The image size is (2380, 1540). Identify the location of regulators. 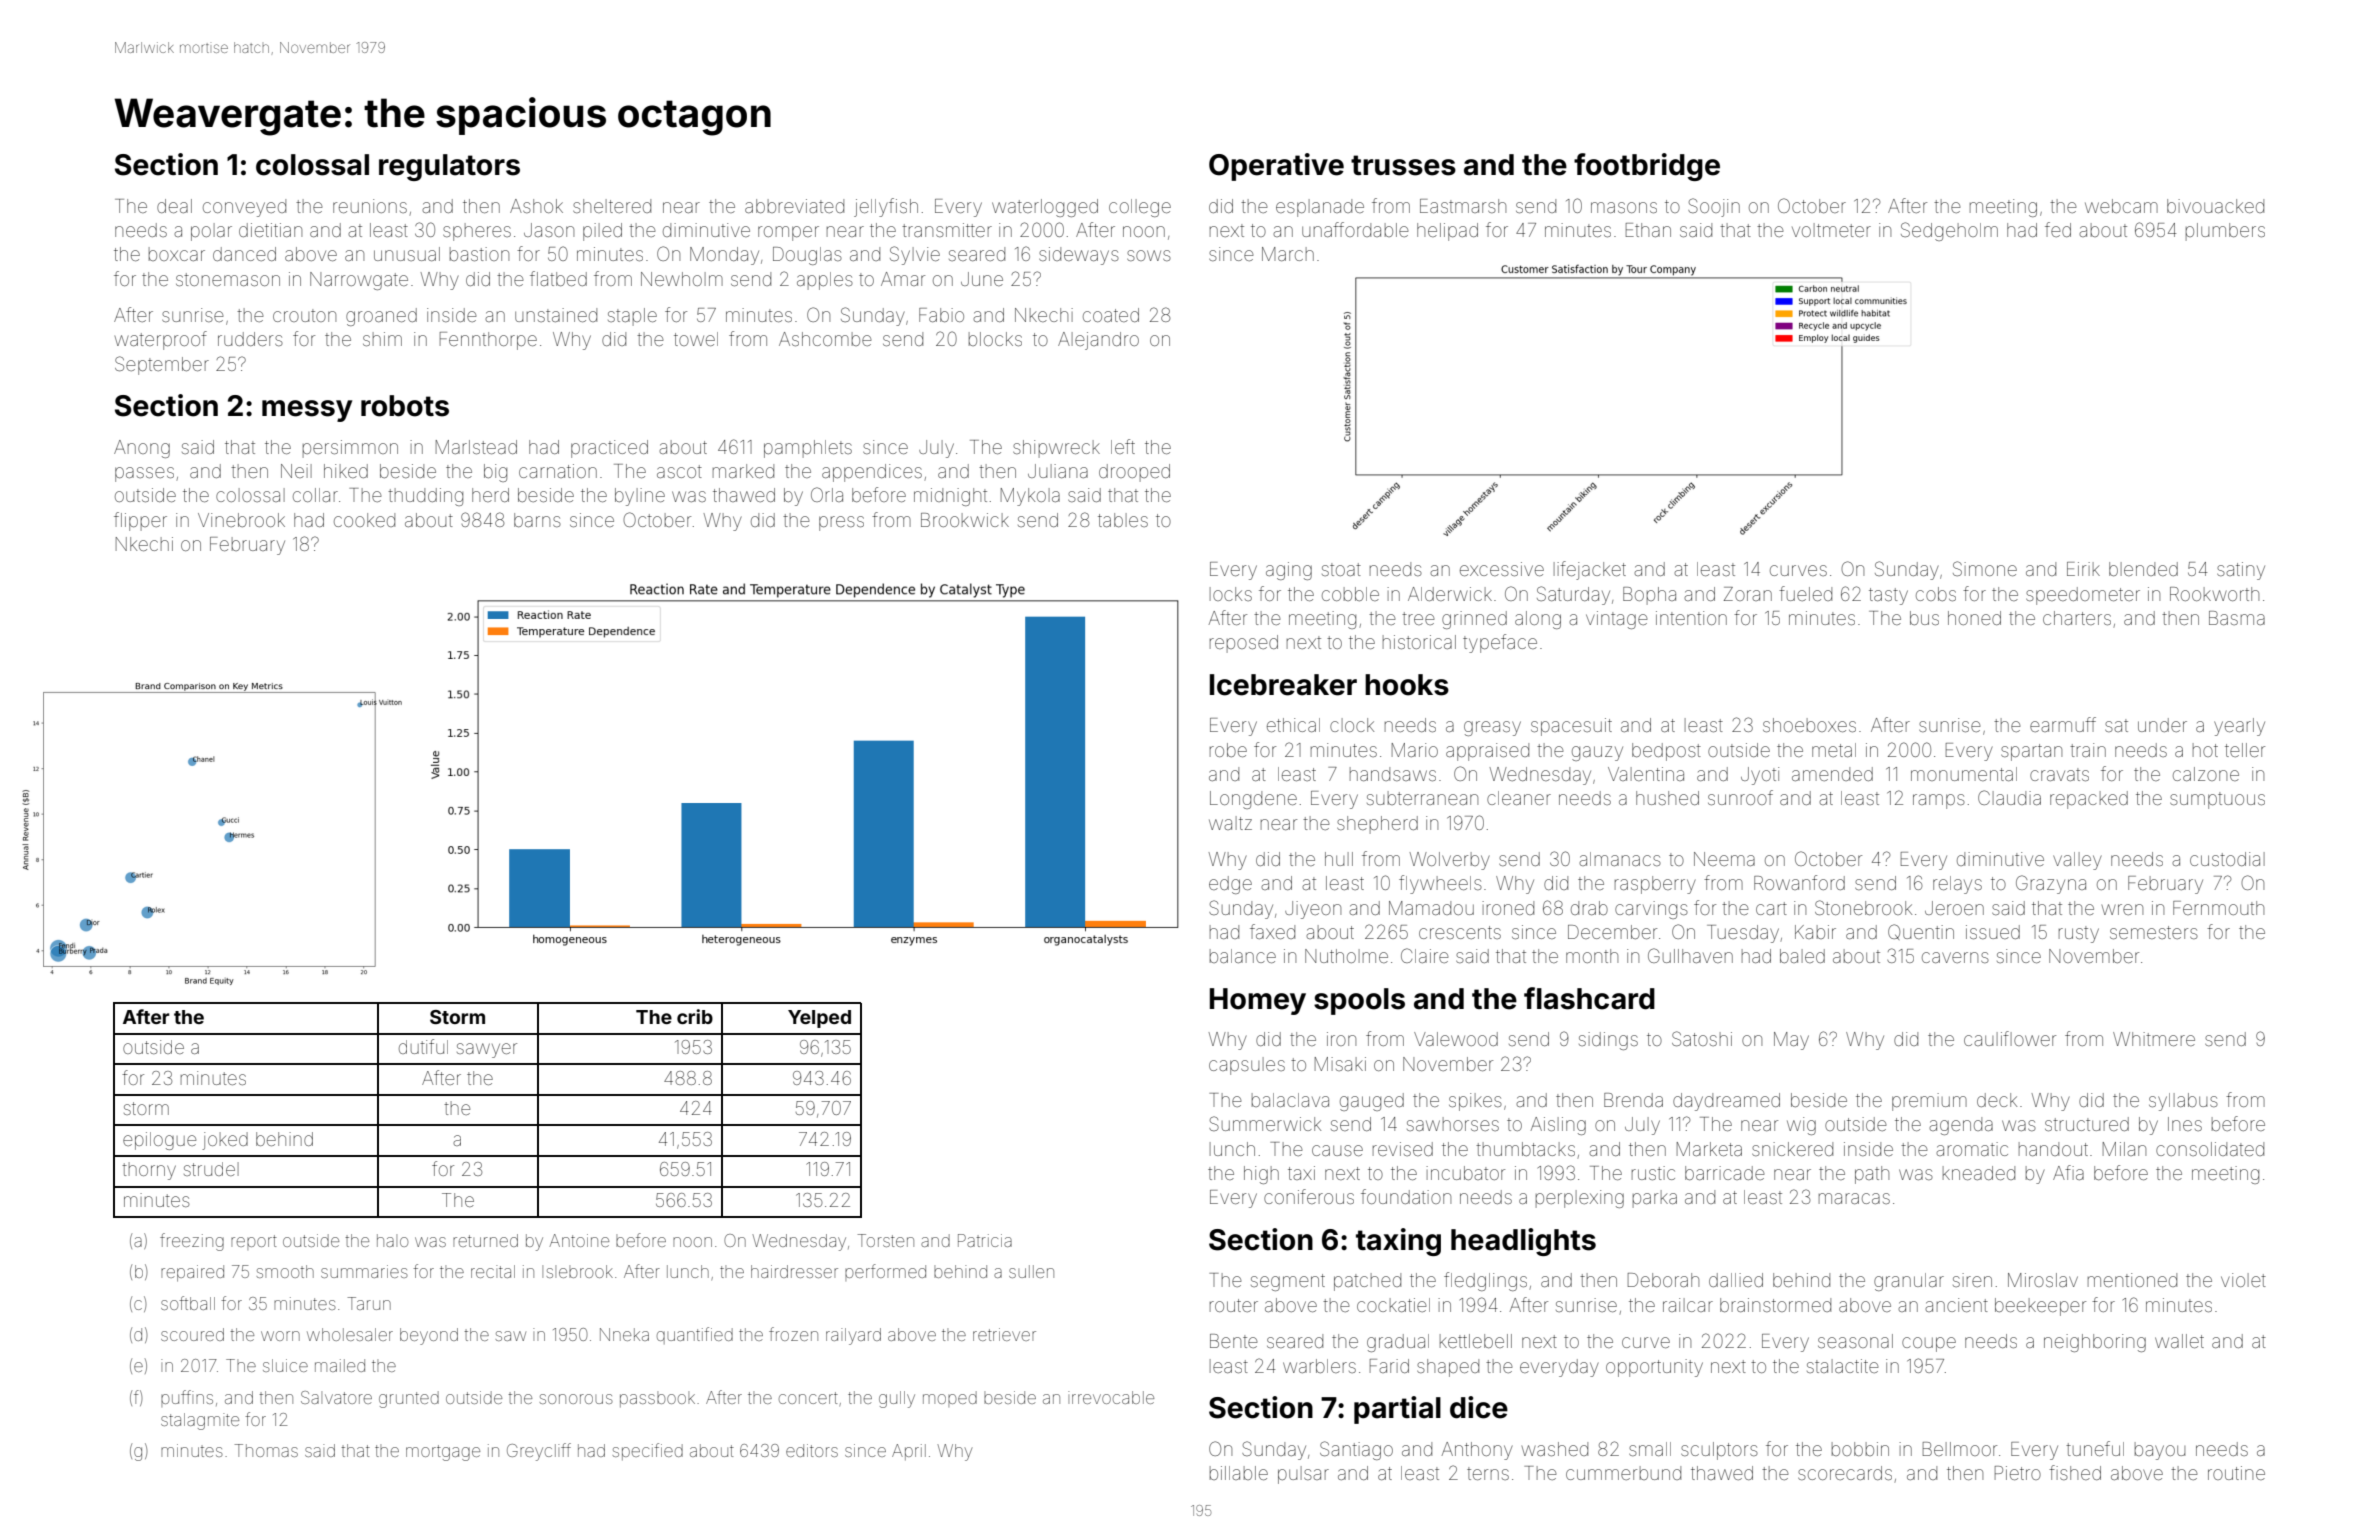
(449, 167).
